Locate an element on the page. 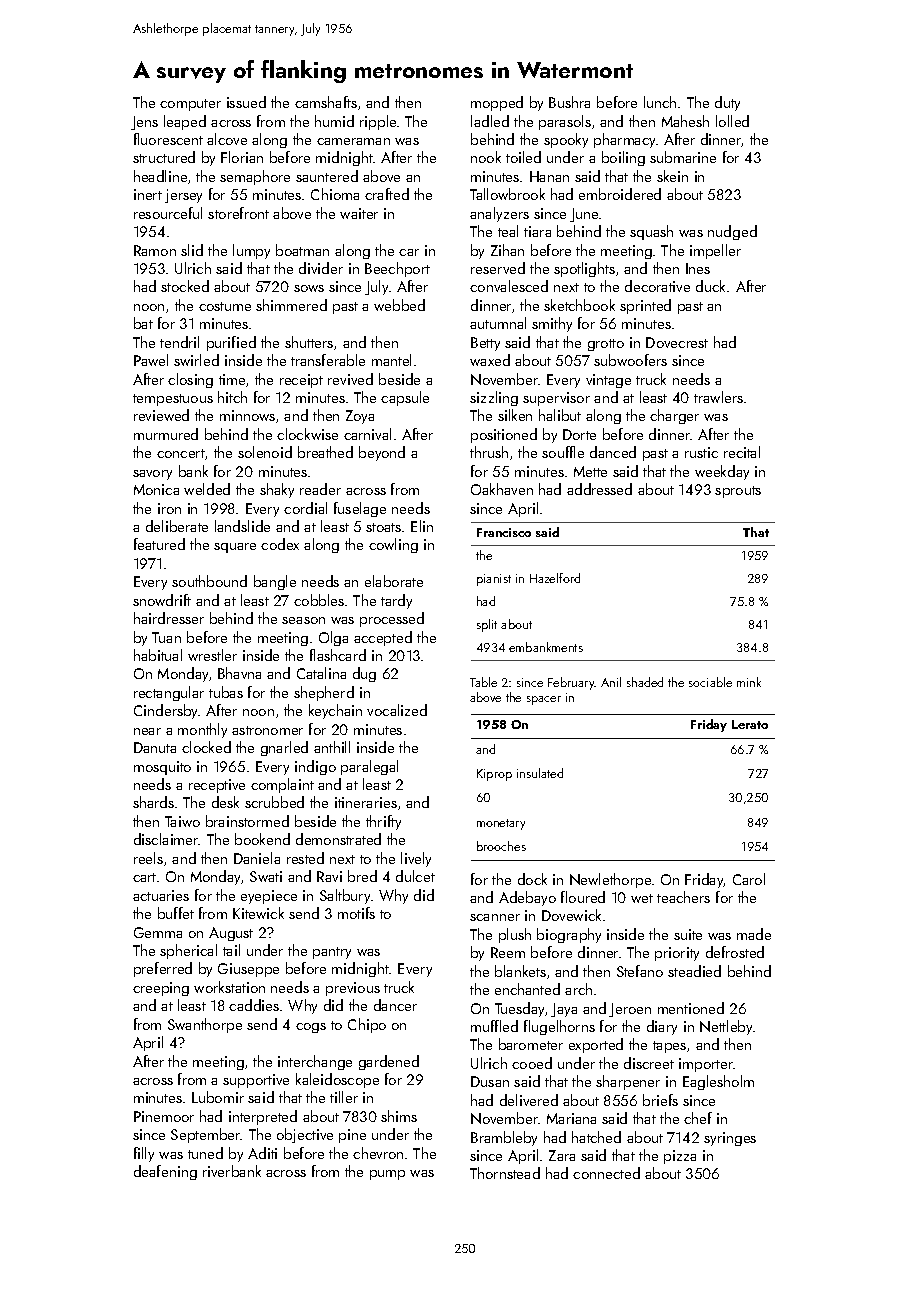  subwoofers is located at coordinates (630, 360).
